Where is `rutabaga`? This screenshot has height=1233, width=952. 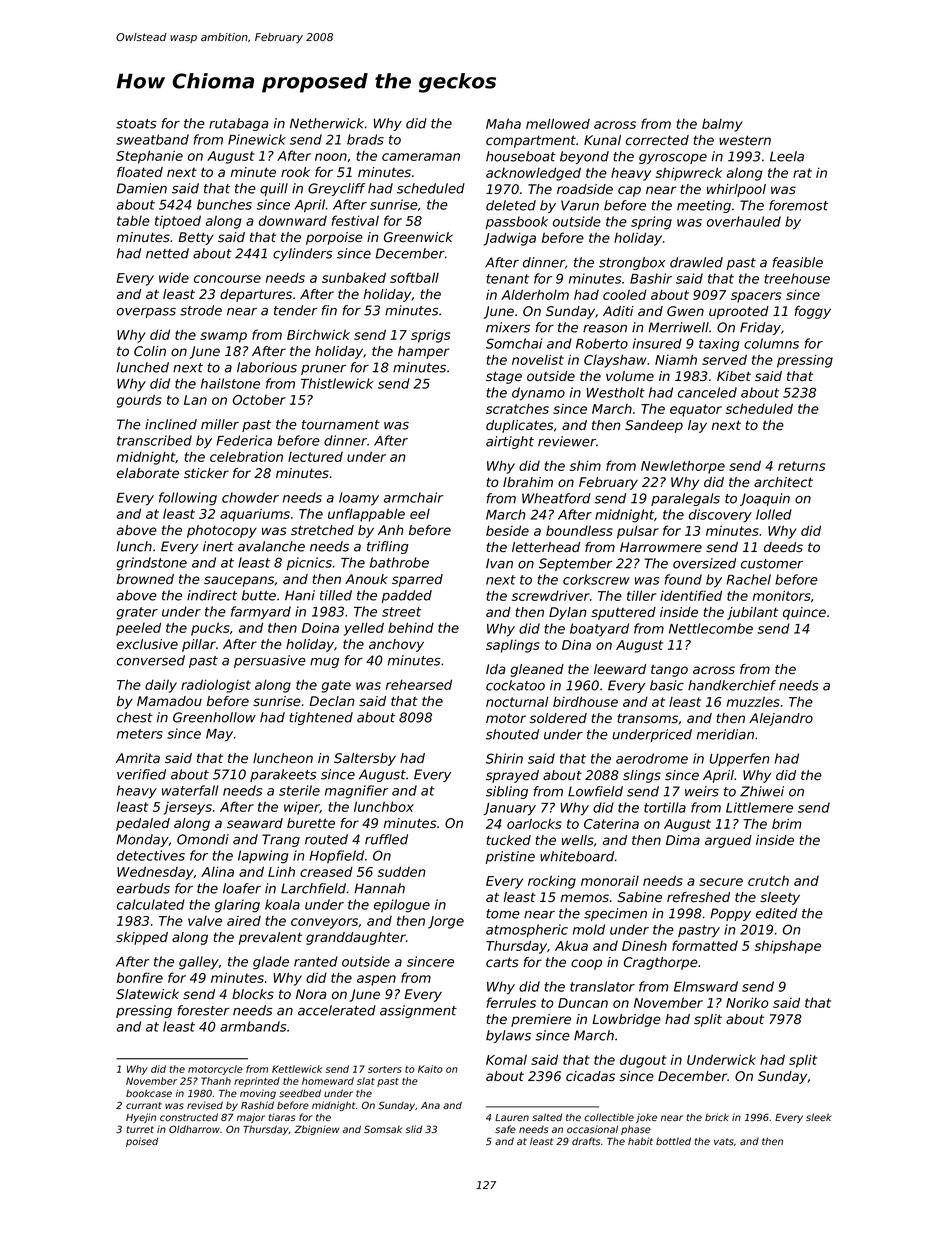 rutabaga is located at coordinates (238, 124).
